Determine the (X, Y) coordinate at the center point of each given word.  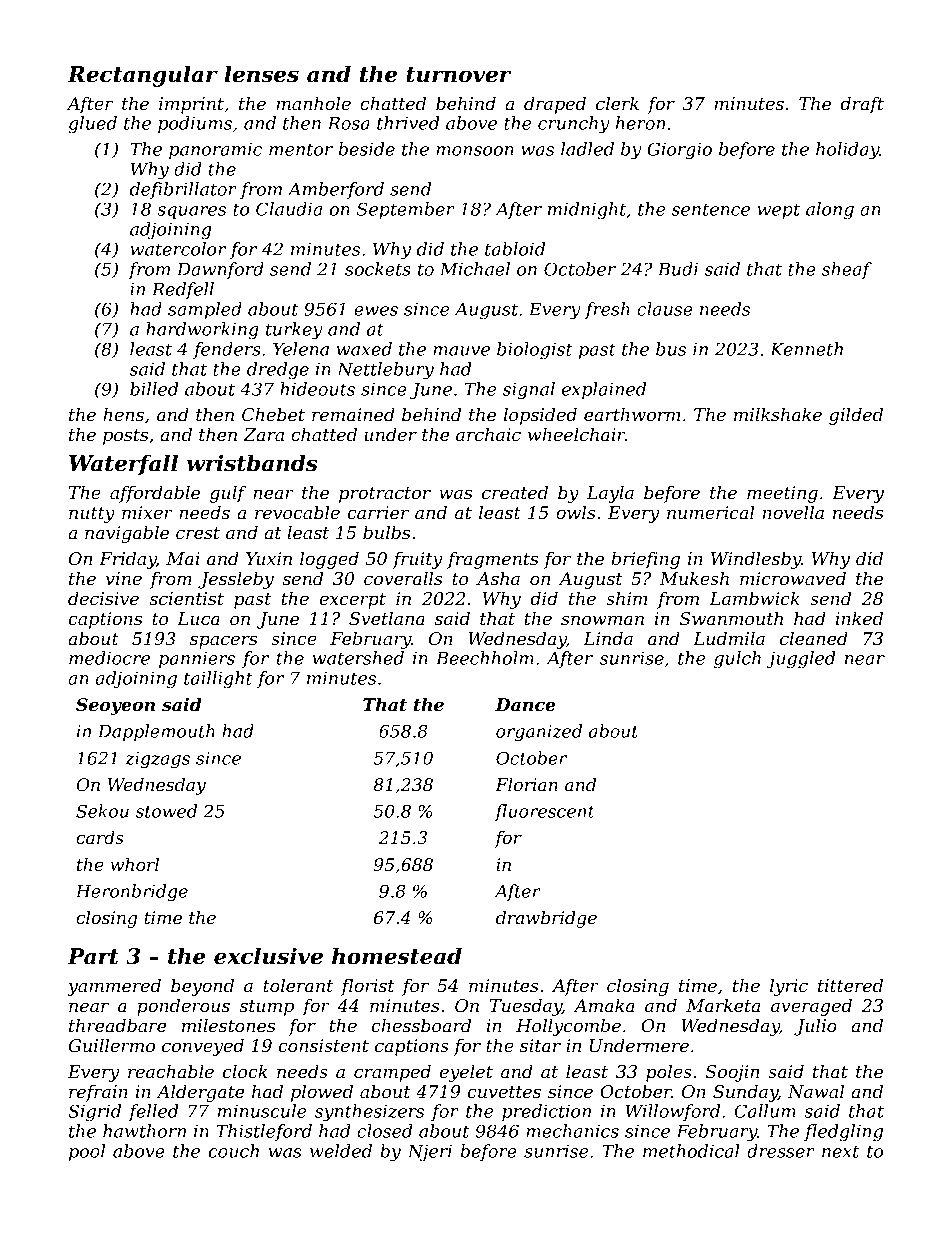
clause (665, 309)
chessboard (421, 1025)
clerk (617, 103)
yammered (114, 987)
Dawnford (220, 270)
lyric (789, 987)
